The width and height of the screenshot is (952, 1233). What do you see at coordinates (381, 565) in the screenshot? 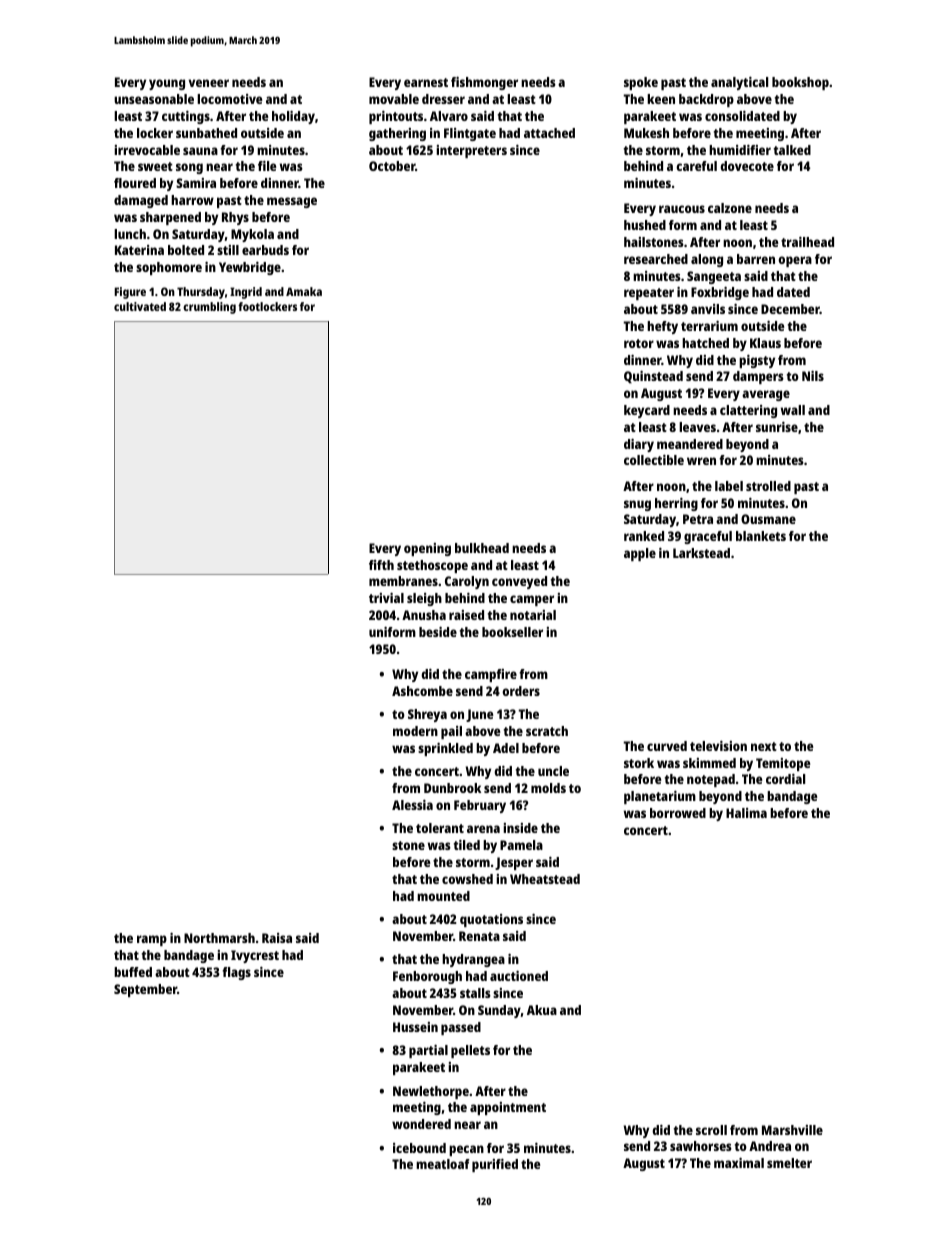
I see `fifth` at bounding box center [381, 565].
